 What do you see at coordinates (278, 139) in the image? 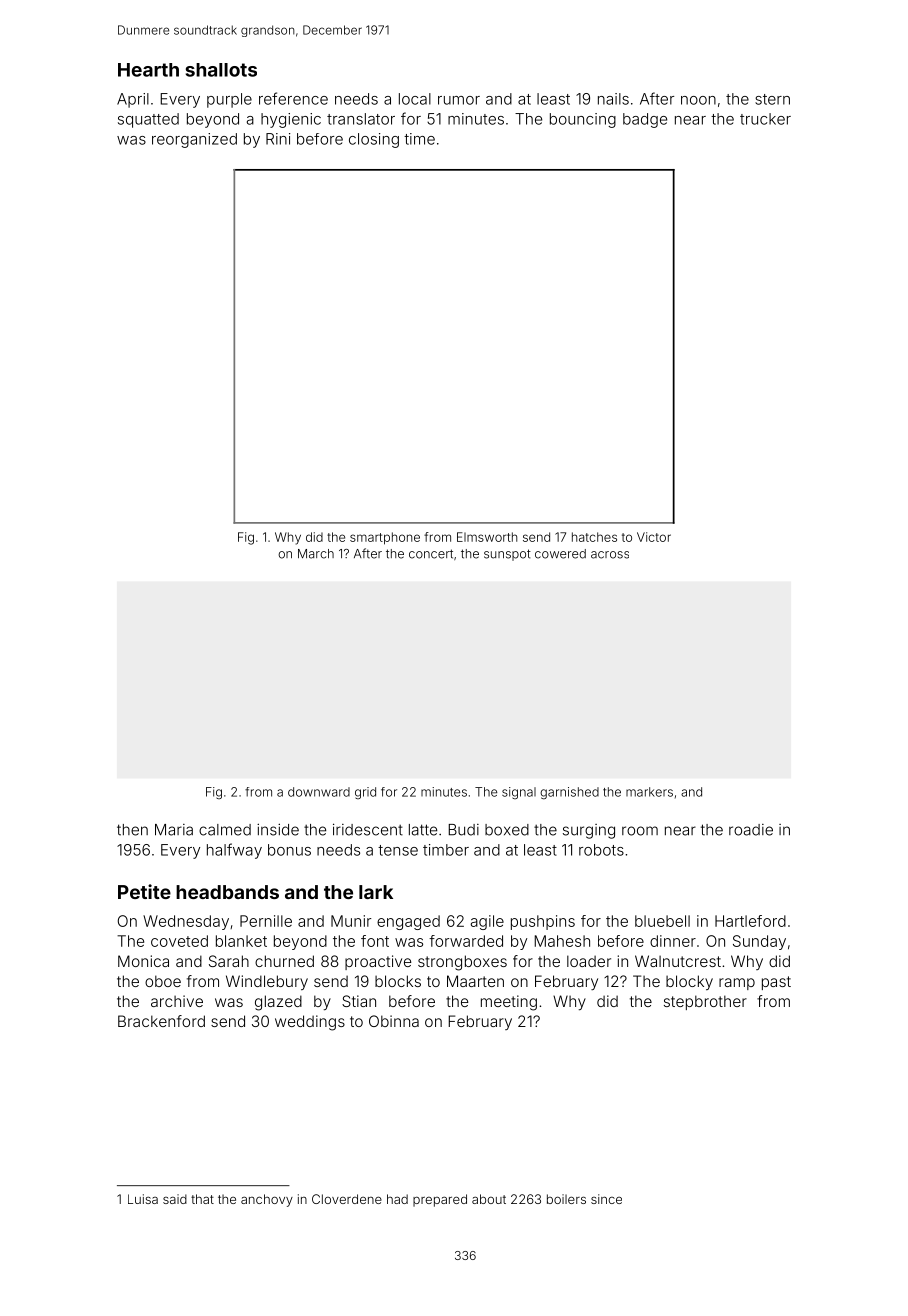
I see `Rini` at bounding box center [278, 139].
